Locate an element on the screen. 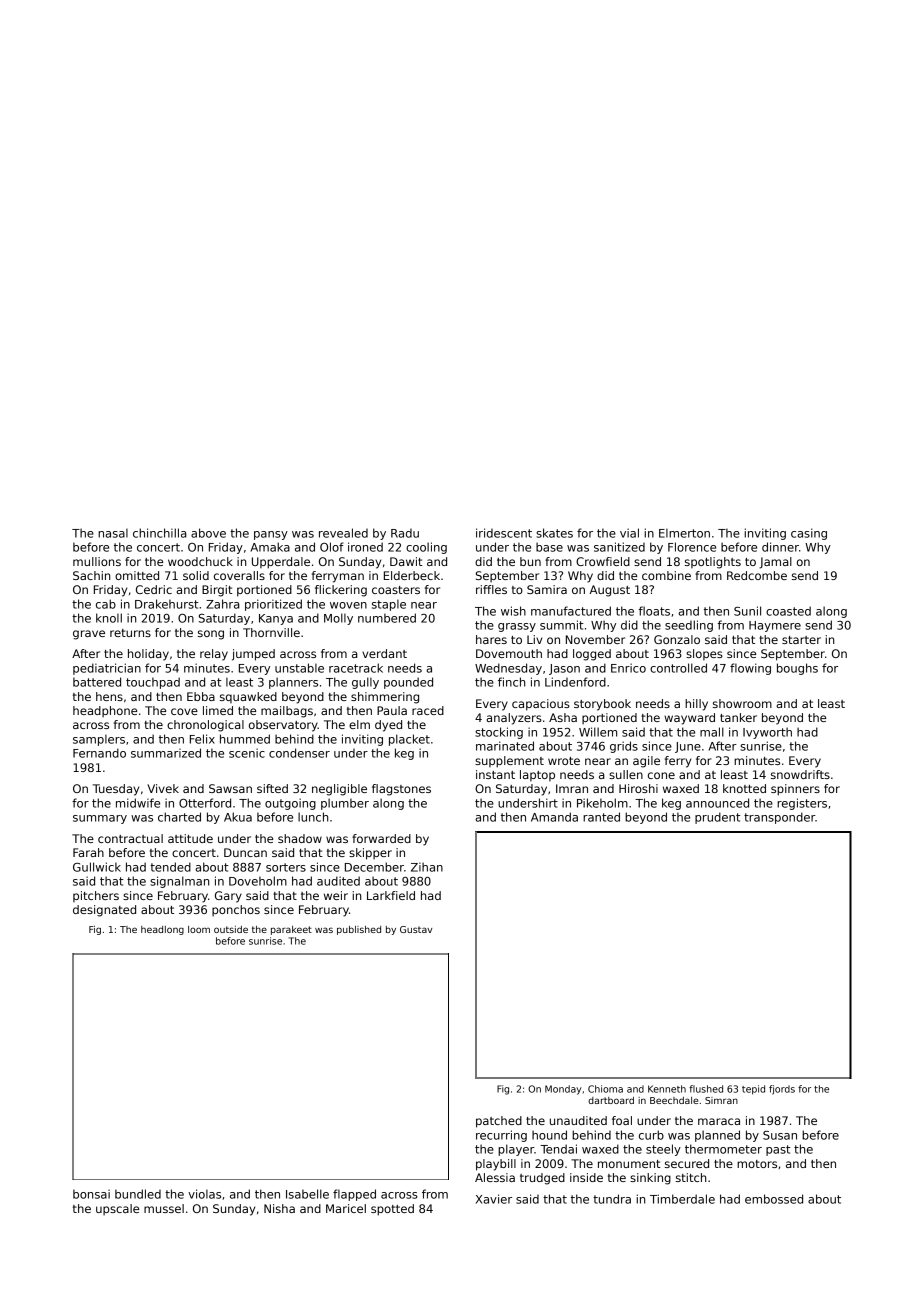 The height and width of the screenshot is (1308, 924). Xavier is located at coordinates (493, 1199).
